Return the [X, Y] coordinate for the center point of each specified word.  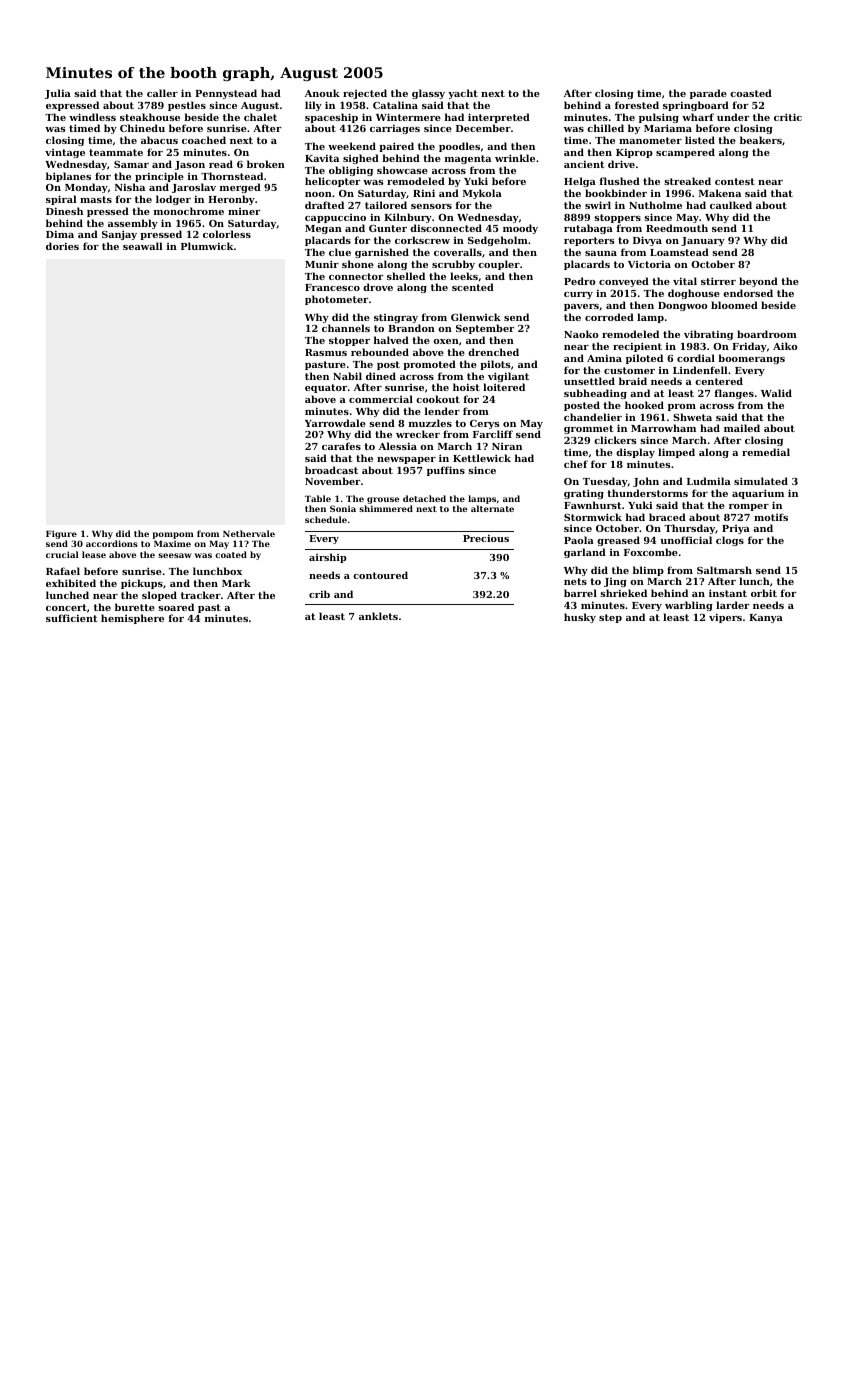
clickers [615, 440]
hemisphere [132, 619]
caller [162, 93]
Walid [776, 393]
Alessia [398, 446]
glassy [428, 94]
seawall [143, 246]
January [703, 241]
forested [637, 105]
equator [326, 388]
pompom [173, 535]
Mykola [482, 194]
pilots [495, 365]
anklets [378, 616]
